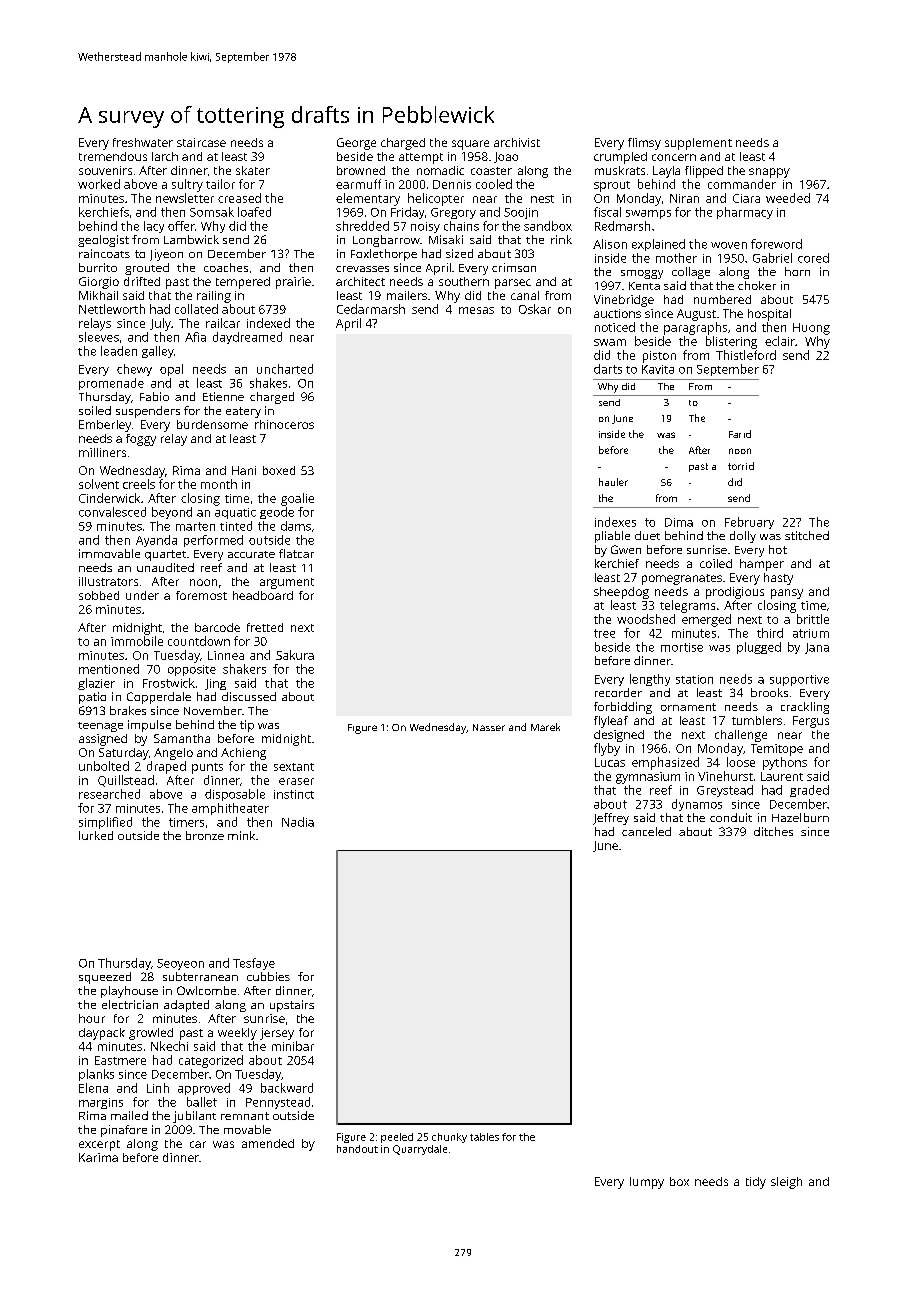  Describe the element at coordinates (545, 727) in the page. I see `Marek` at that location.
